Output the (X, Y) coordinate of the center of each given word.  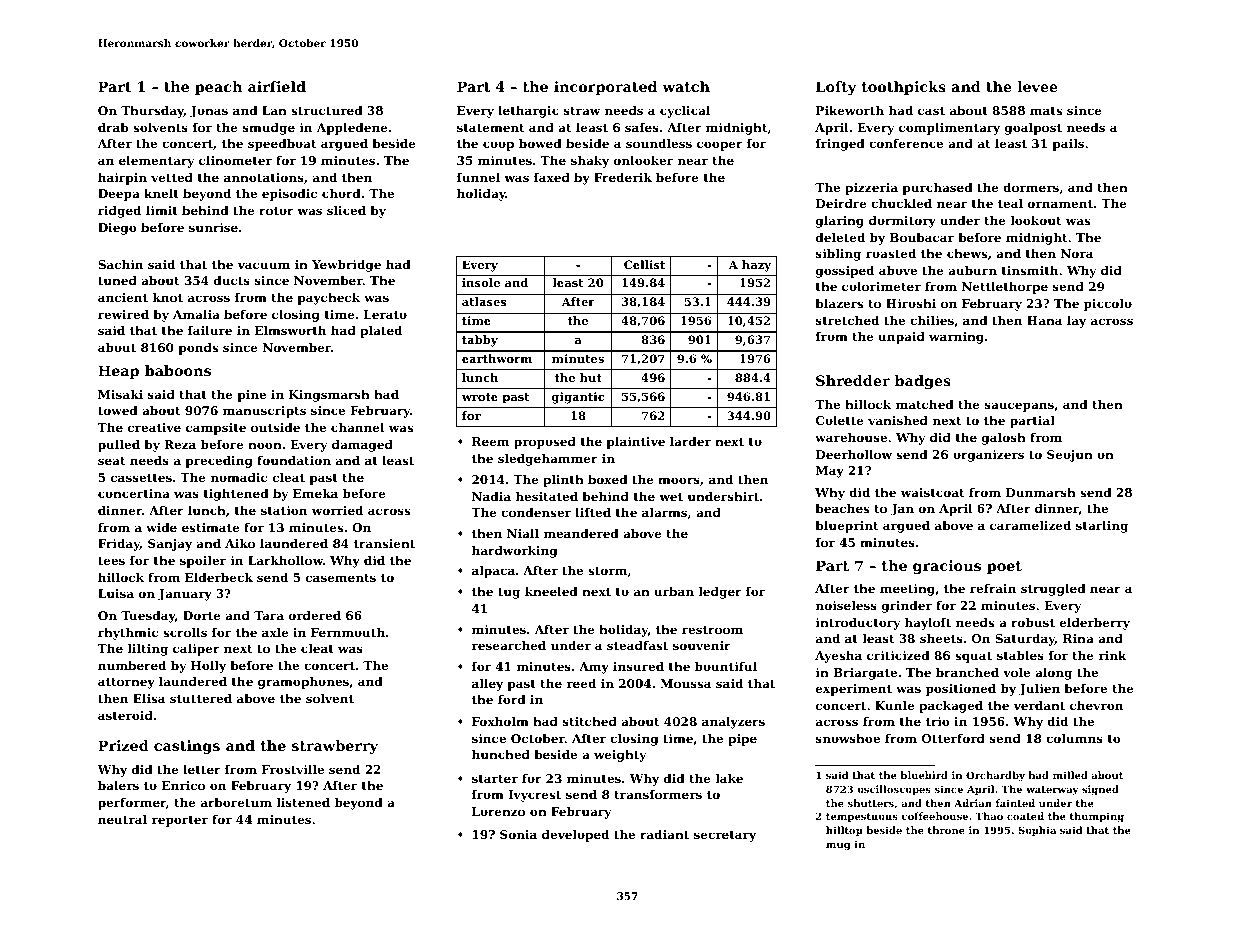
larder (690, 441)
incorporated (605, 88)
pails (1068, 145)
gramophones (303, 683)
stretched (847, 320)
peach (218, 88)
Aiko (240, 543)
